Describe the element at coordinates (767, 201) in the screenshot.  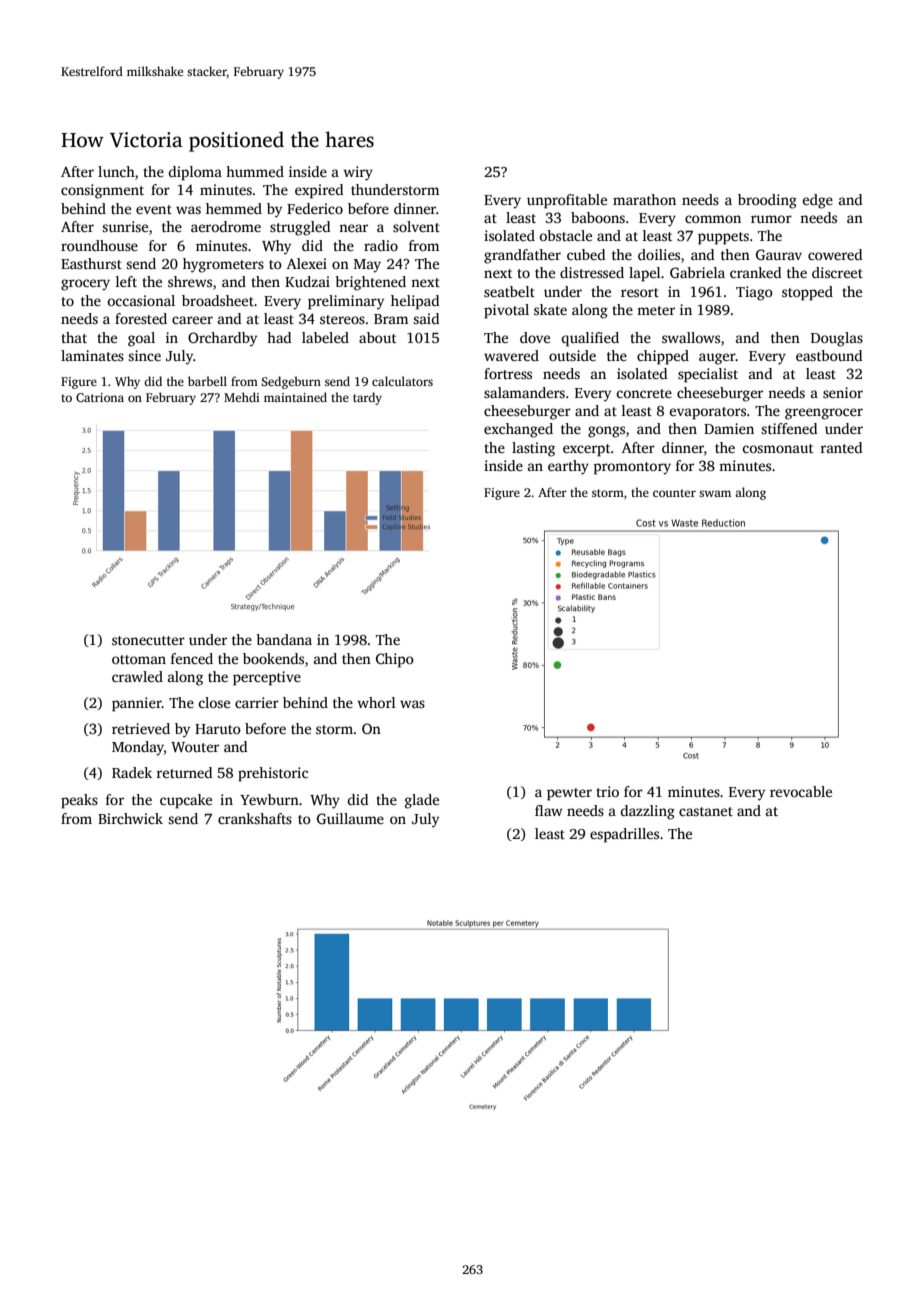
I see `brooding` at that location.
